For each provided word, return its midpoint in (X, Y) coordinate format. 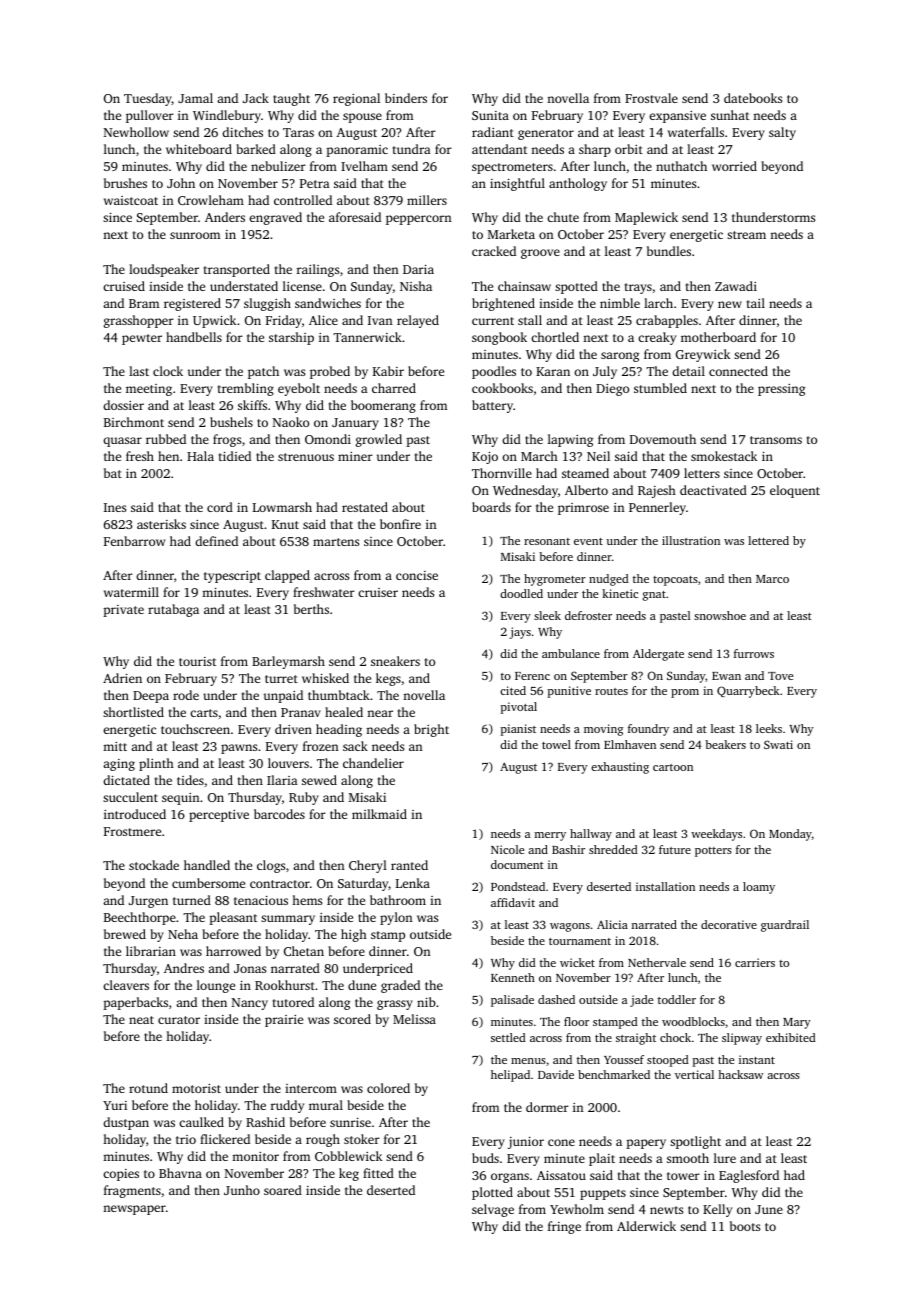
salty (782, 133)
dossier (123, 405)
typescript (232, 577)
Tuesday (148, 99)
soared (283, 1190)
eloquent (795, 491)
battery (492, 406)
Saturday (363, 884)
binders (406, 98)
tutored (293, 1002)
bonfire (400, 524)
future (675, 849)
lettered (768, 540)
